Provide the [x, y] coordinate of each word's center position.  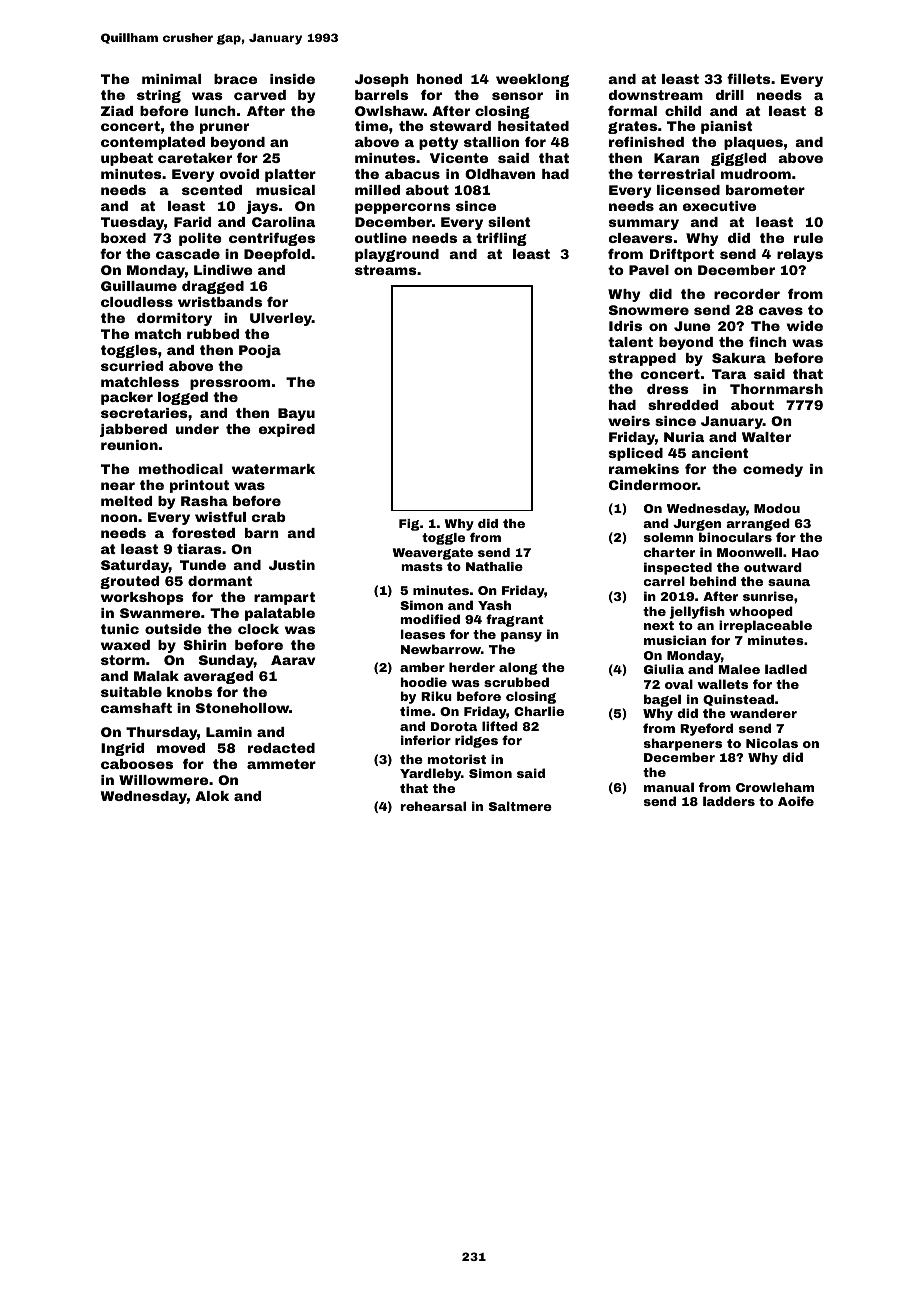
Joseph [382, 80]
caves [781, 311]
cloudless [137, 302]
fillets [749, 78]
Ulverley [281, 319]
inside [292, 79]
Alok [212, 796]
